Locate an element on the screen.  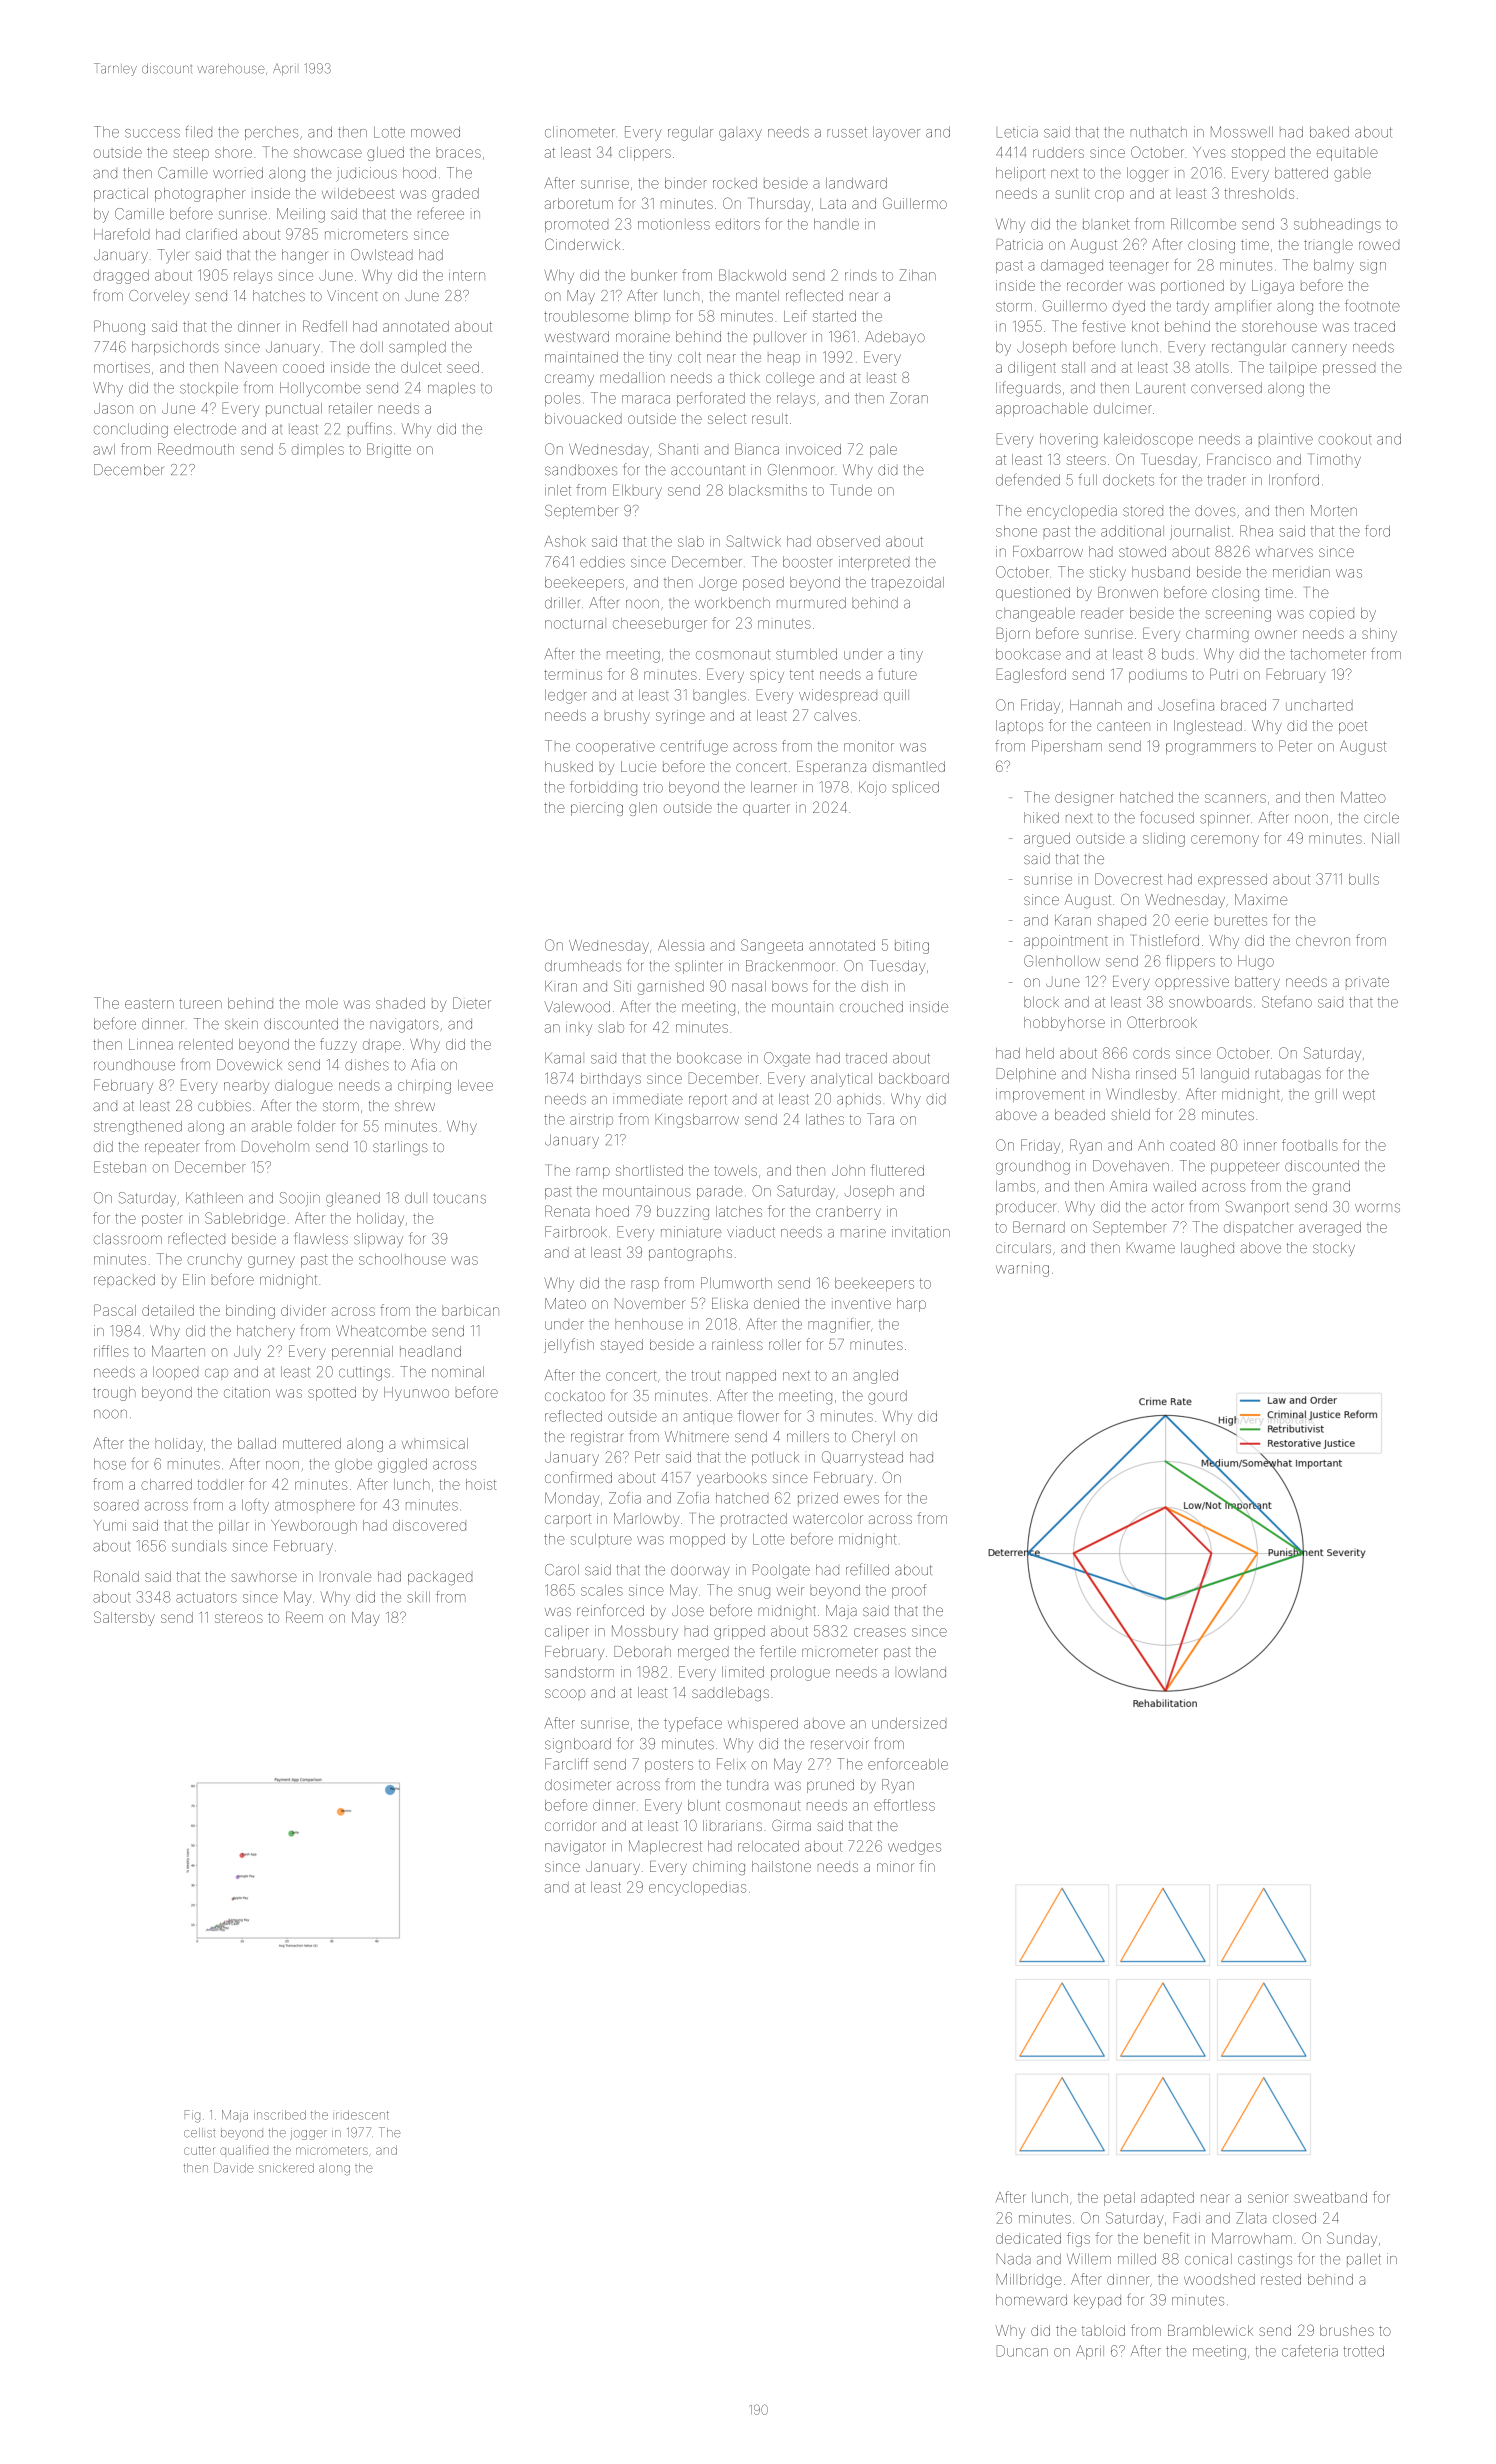
stocky is located at coordinates (1334, 1249).
